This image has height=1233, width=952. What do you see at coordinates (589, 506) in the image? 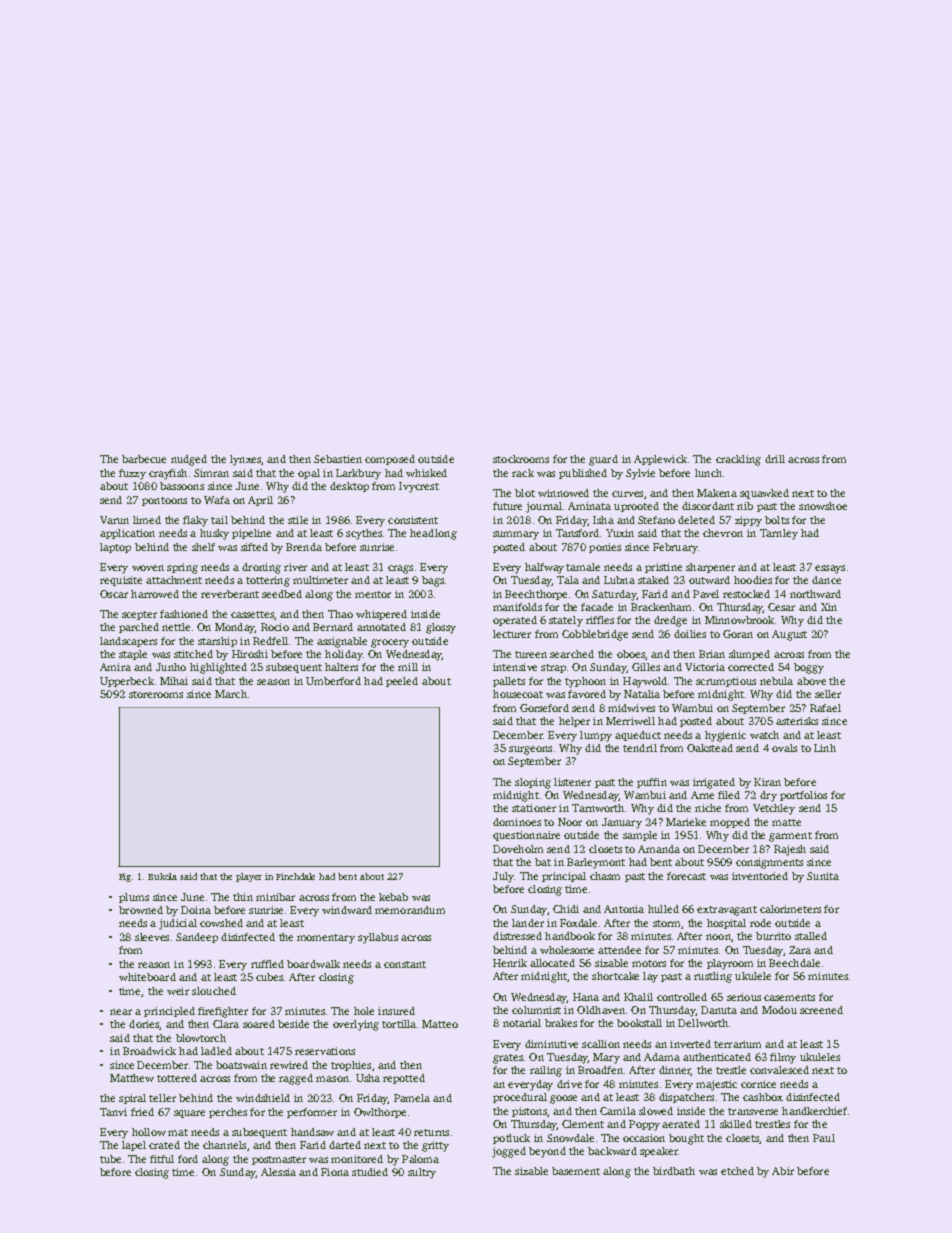
I see `Aminata` at bounding box center [589, 506].
